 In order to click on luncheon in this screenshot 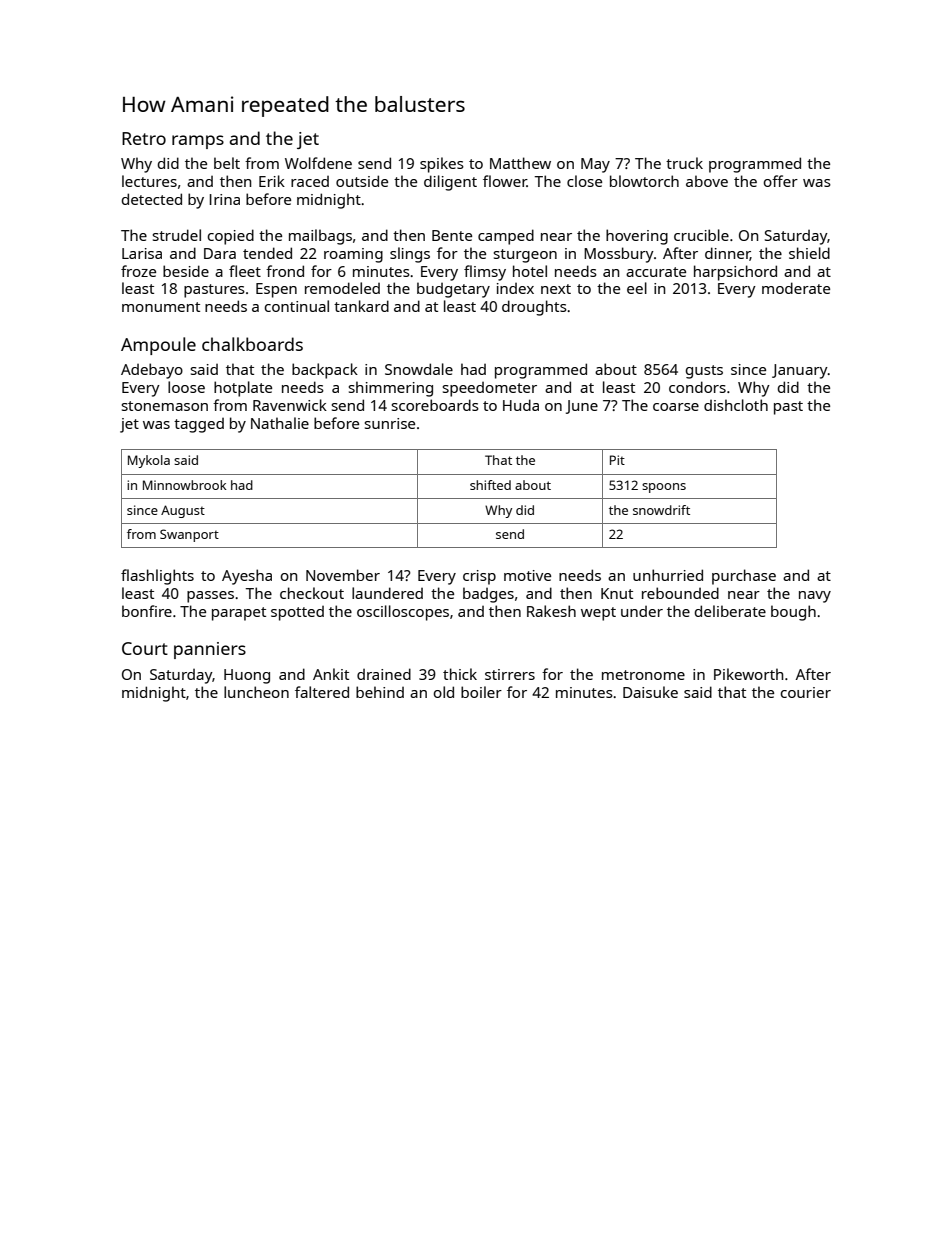, I will do `click(256, 692)`.
